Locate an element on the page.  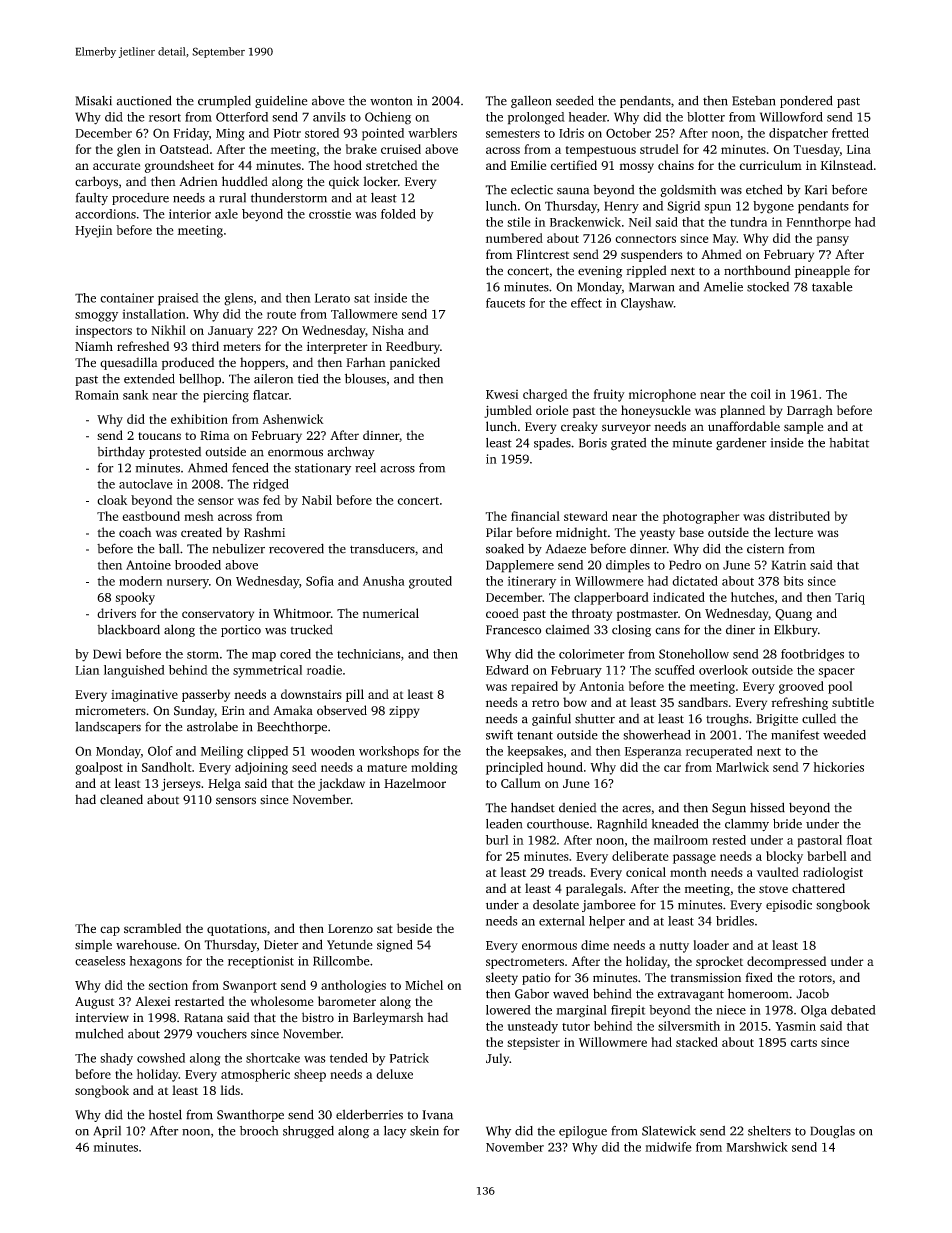
galleon is located at coordinates (531, 102).
